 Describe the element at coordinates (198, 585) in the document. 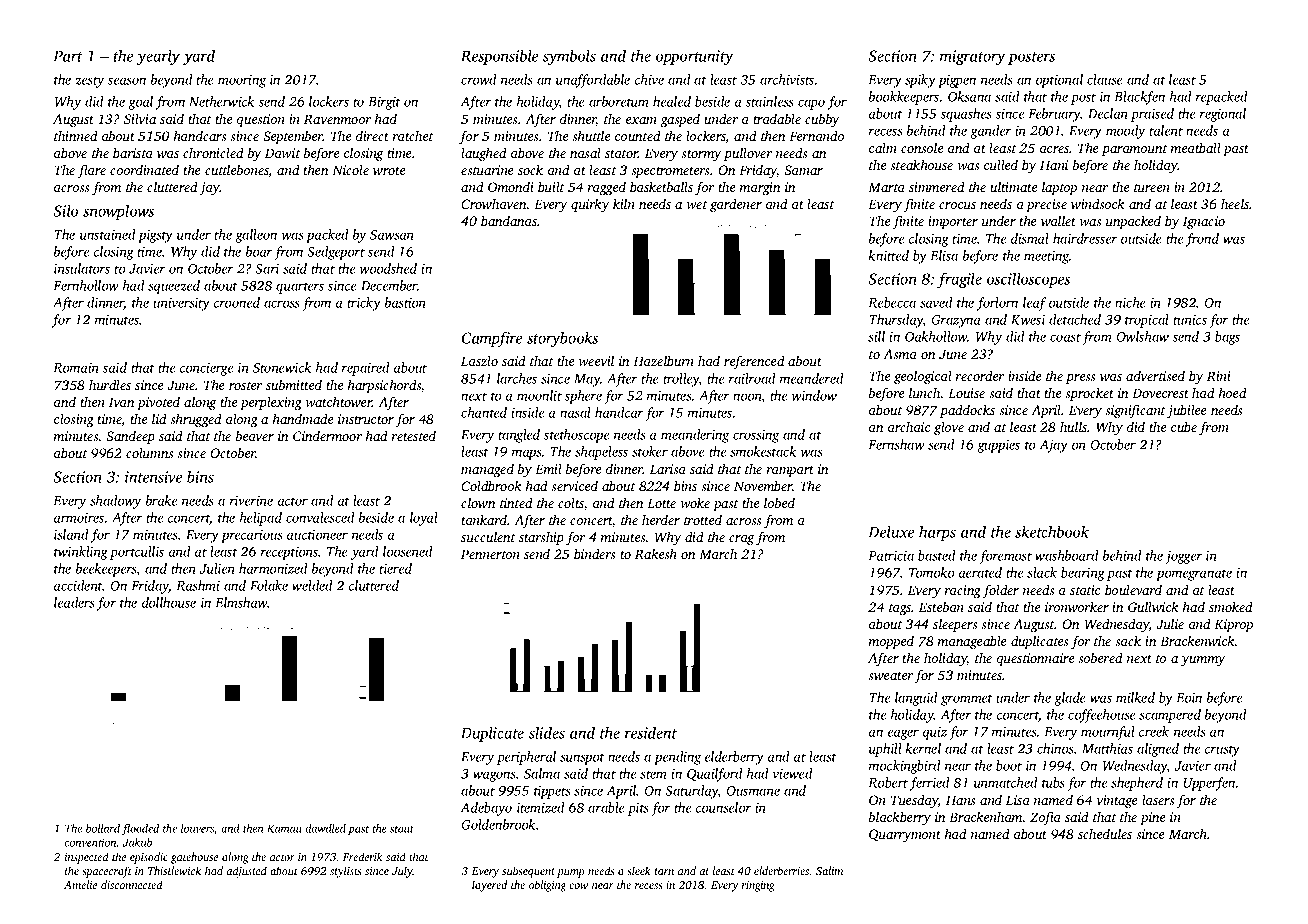

I see `Rashmi` at that location.
